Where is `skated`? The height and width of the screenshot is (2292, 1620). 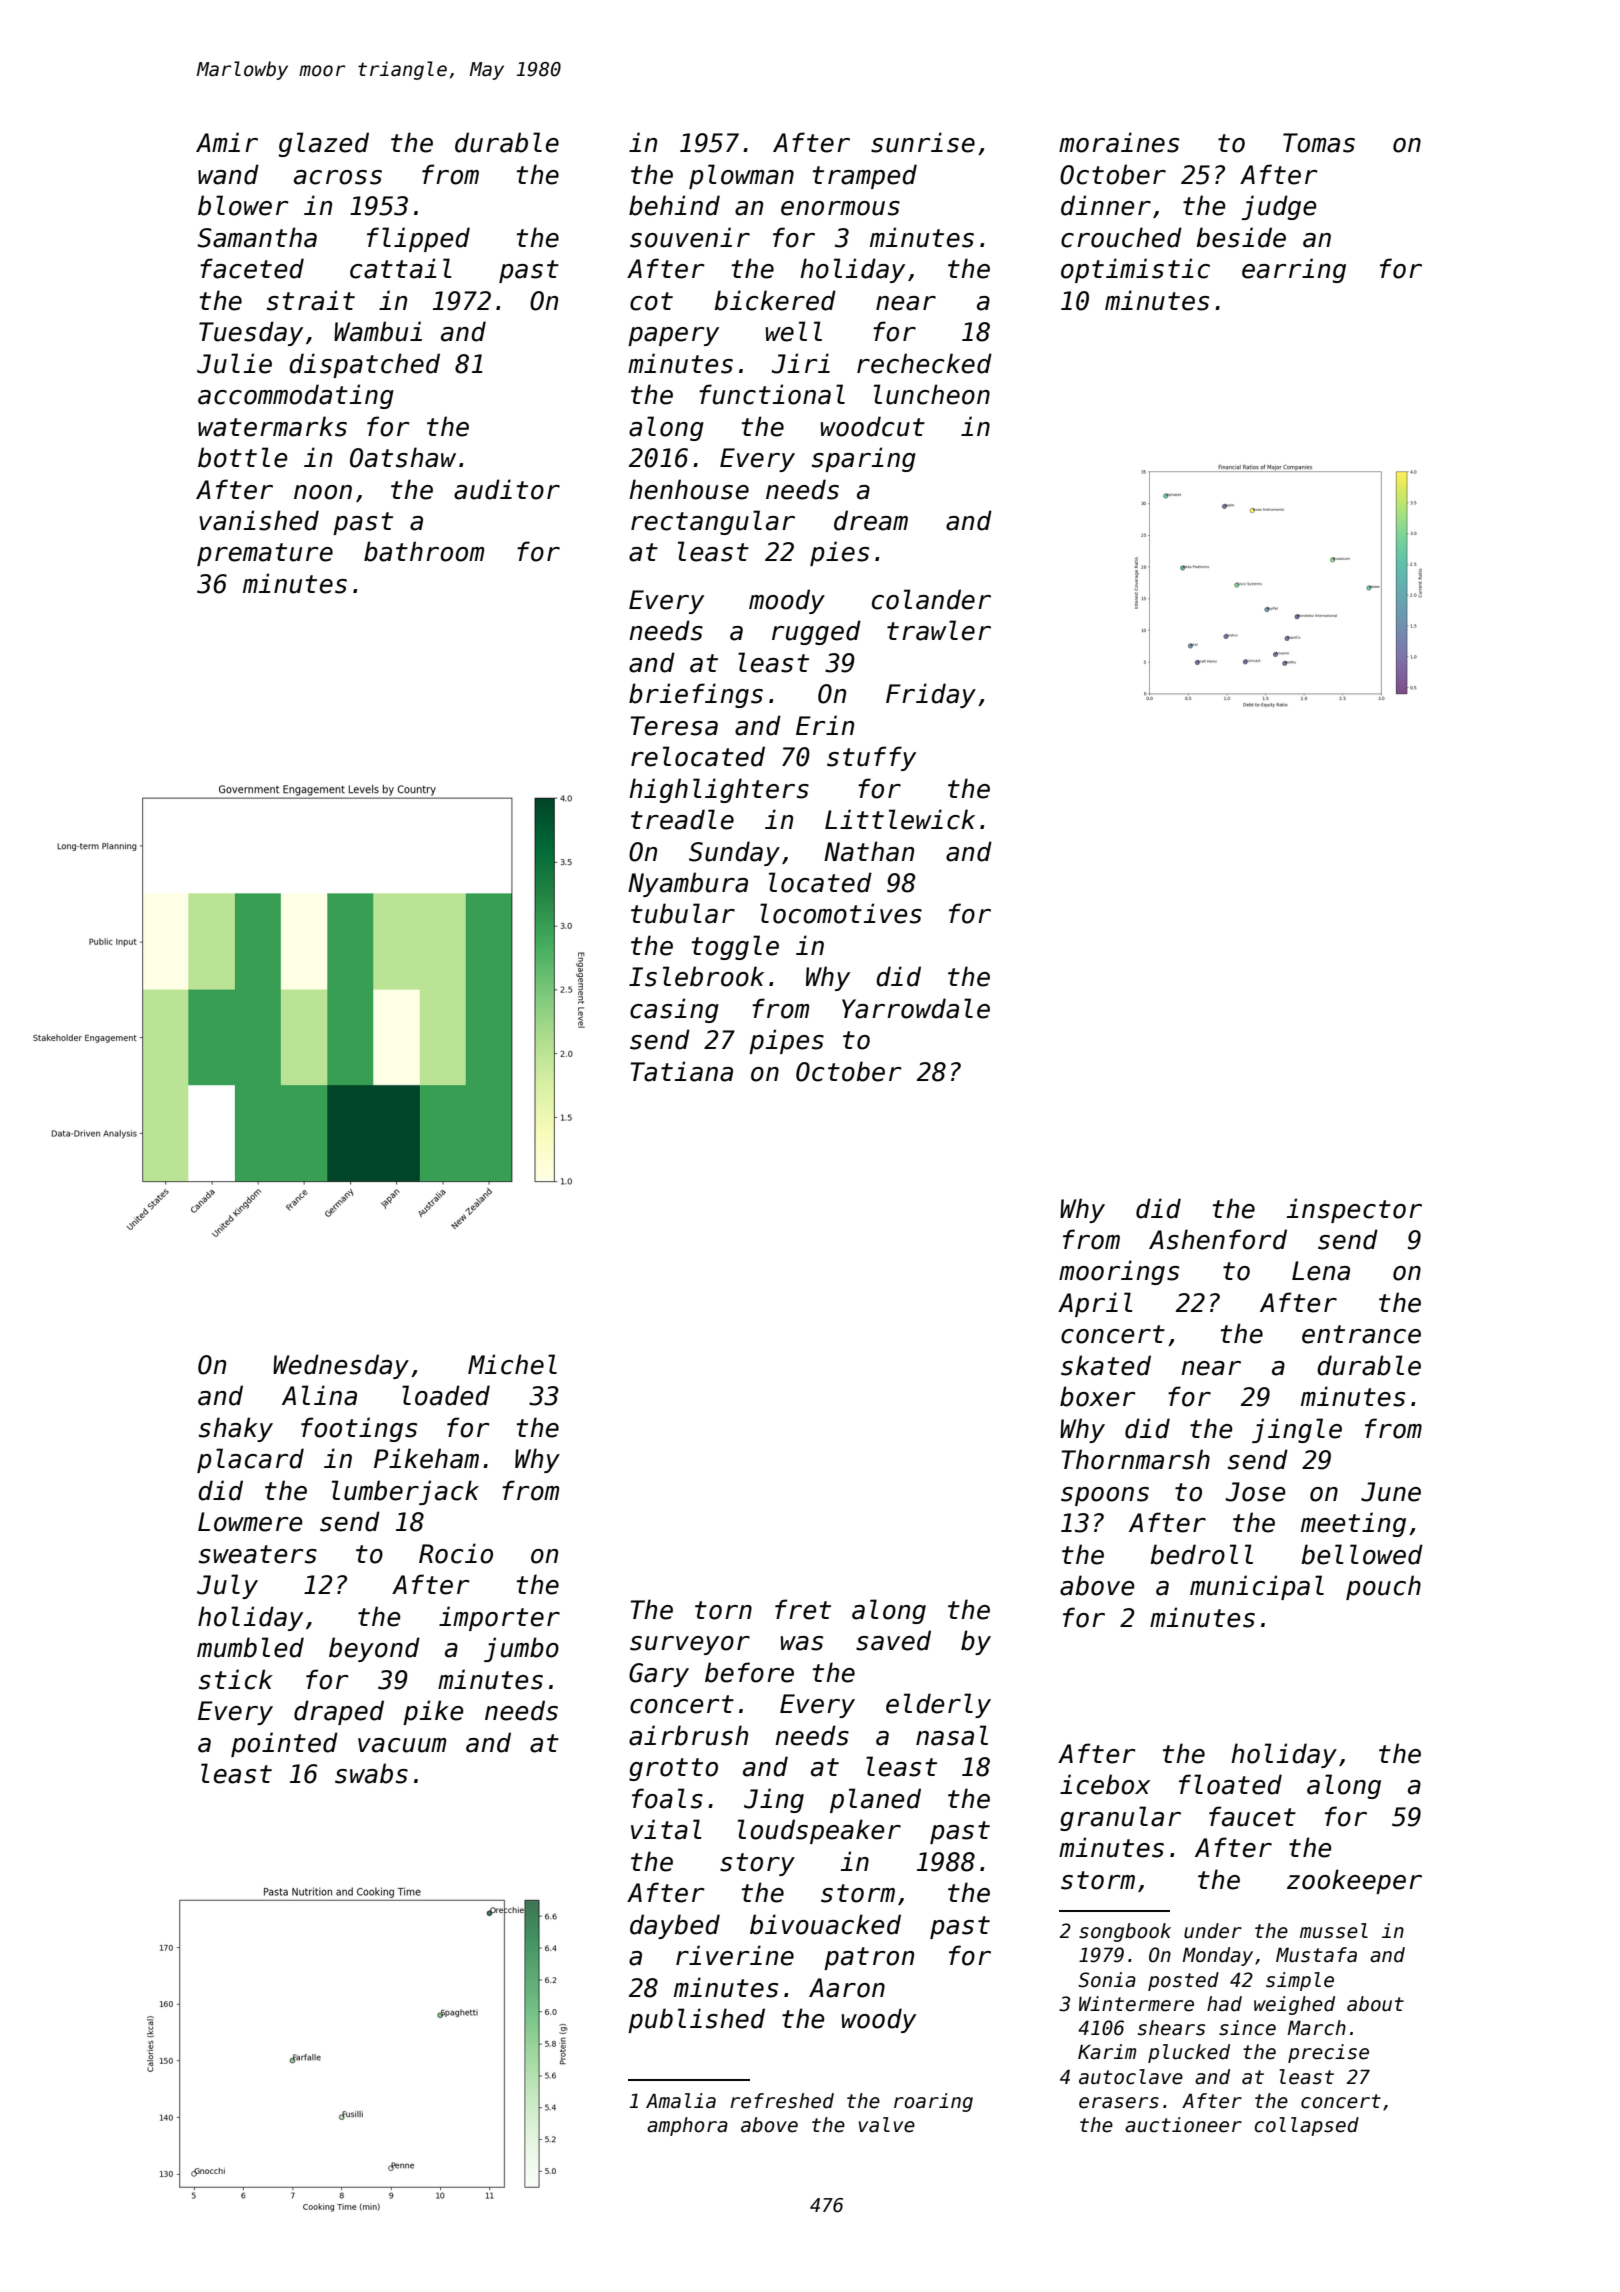 skated is located at coordinates (1106, 1365).
